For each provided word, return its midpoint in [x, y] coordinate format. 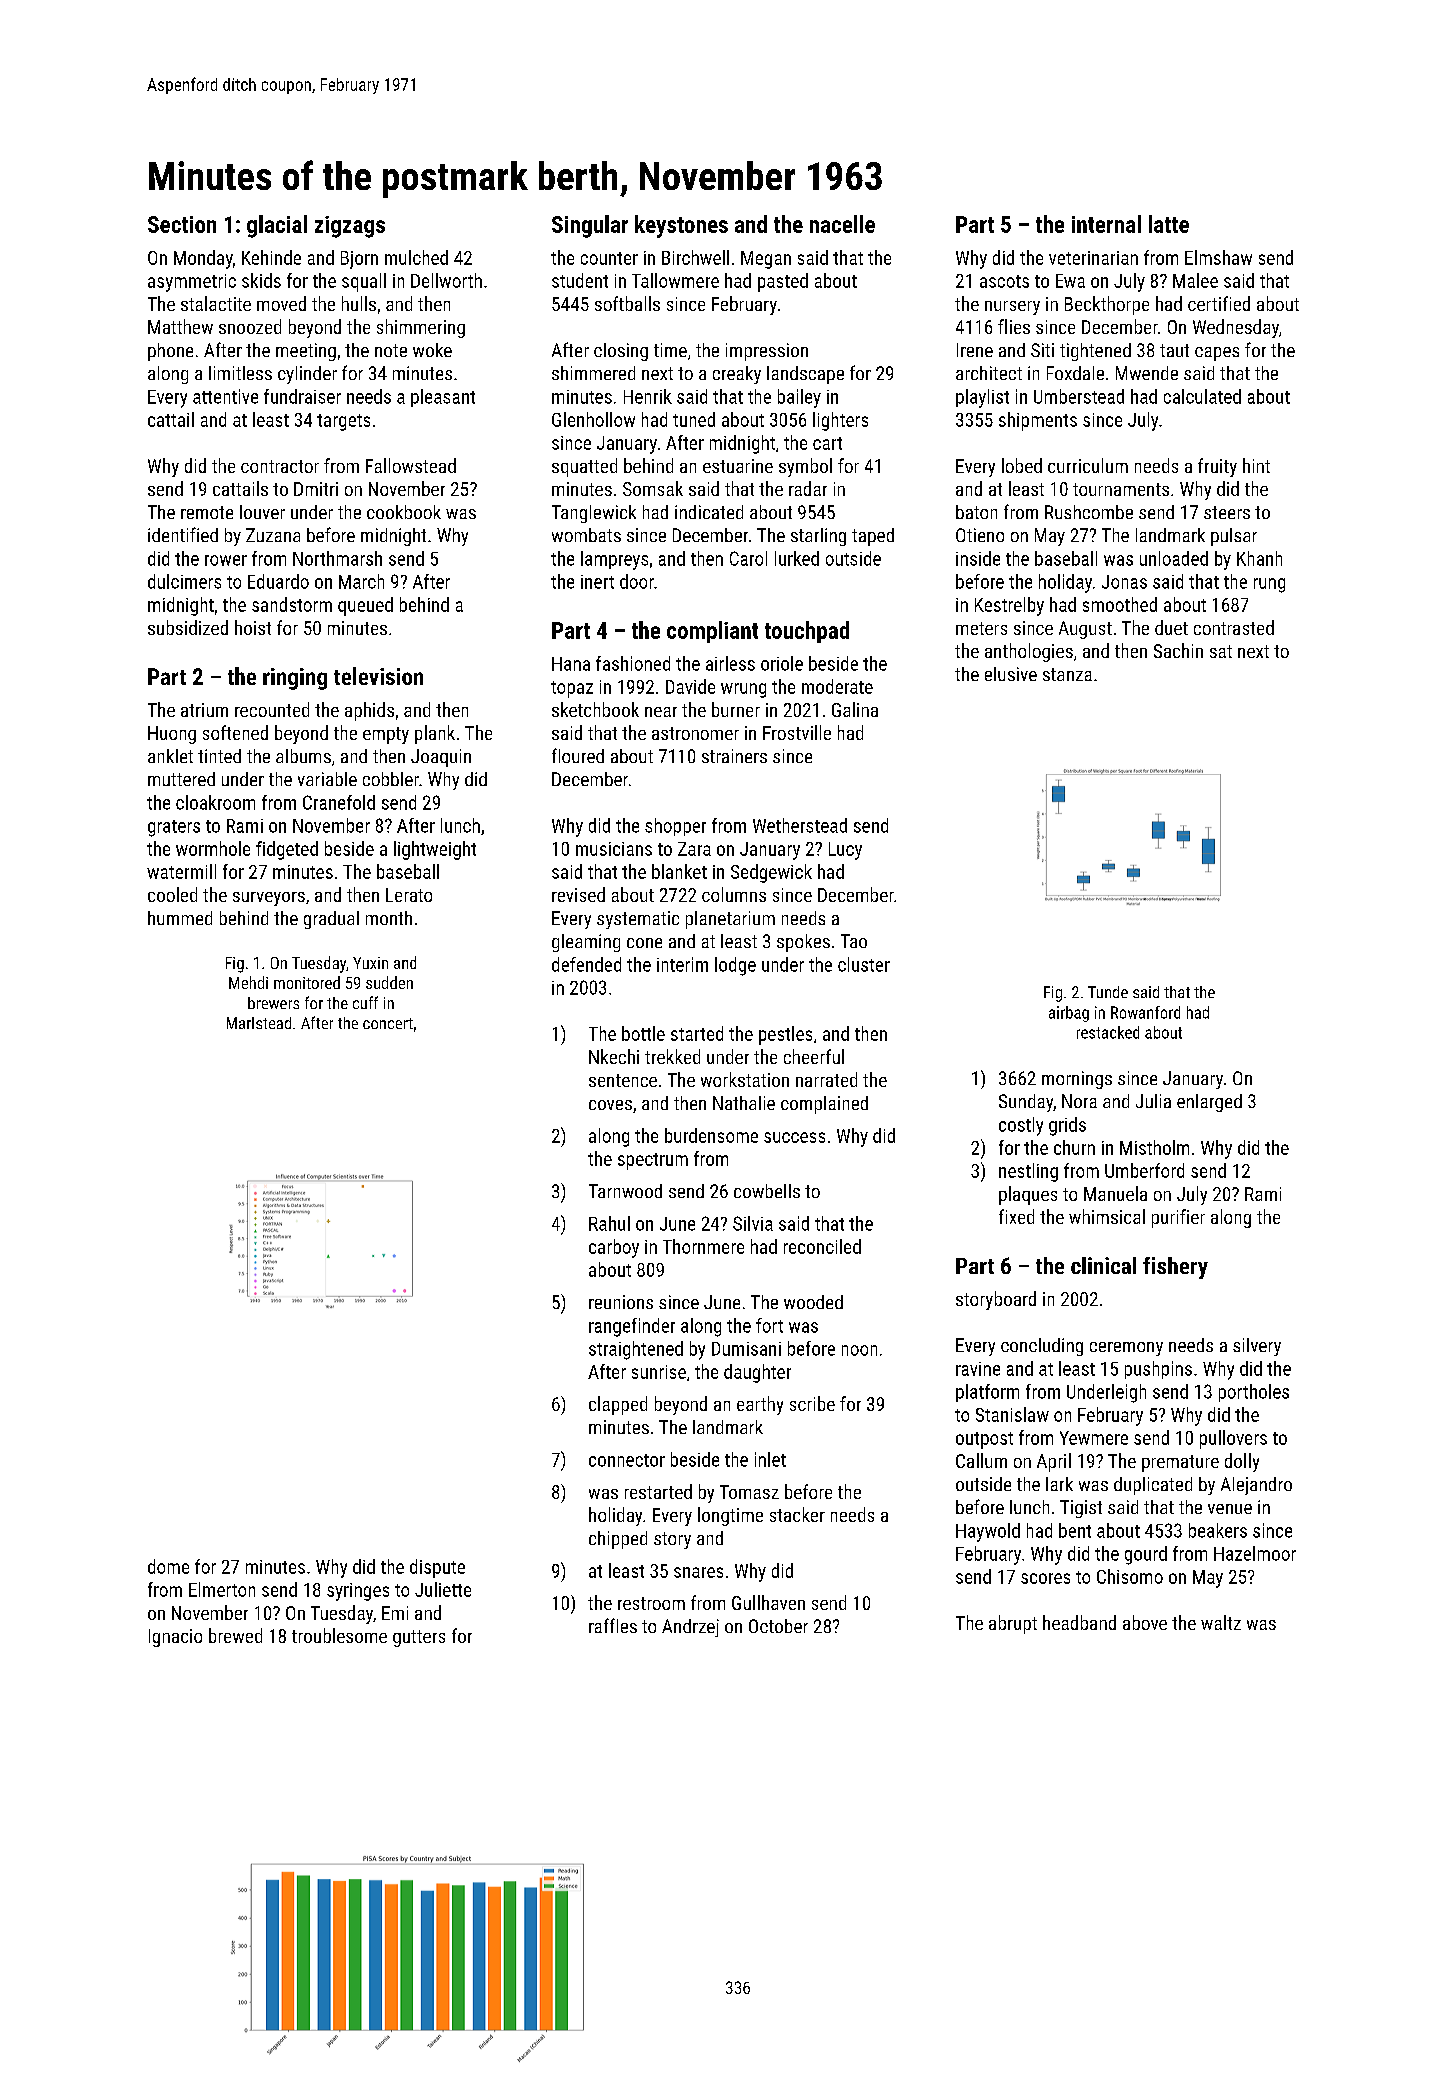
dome [168, 1566]
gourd [1146, 1555]
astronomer [695, 733]
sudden [389, 982]
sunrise [659, 1372]
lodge [735, 966]
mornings [1077, 1080]
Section [182, 224]
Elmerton [222, 1589]
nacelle [842, 224]
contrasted [1234, 627]
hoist [253, 627]
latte [1169, 224]
